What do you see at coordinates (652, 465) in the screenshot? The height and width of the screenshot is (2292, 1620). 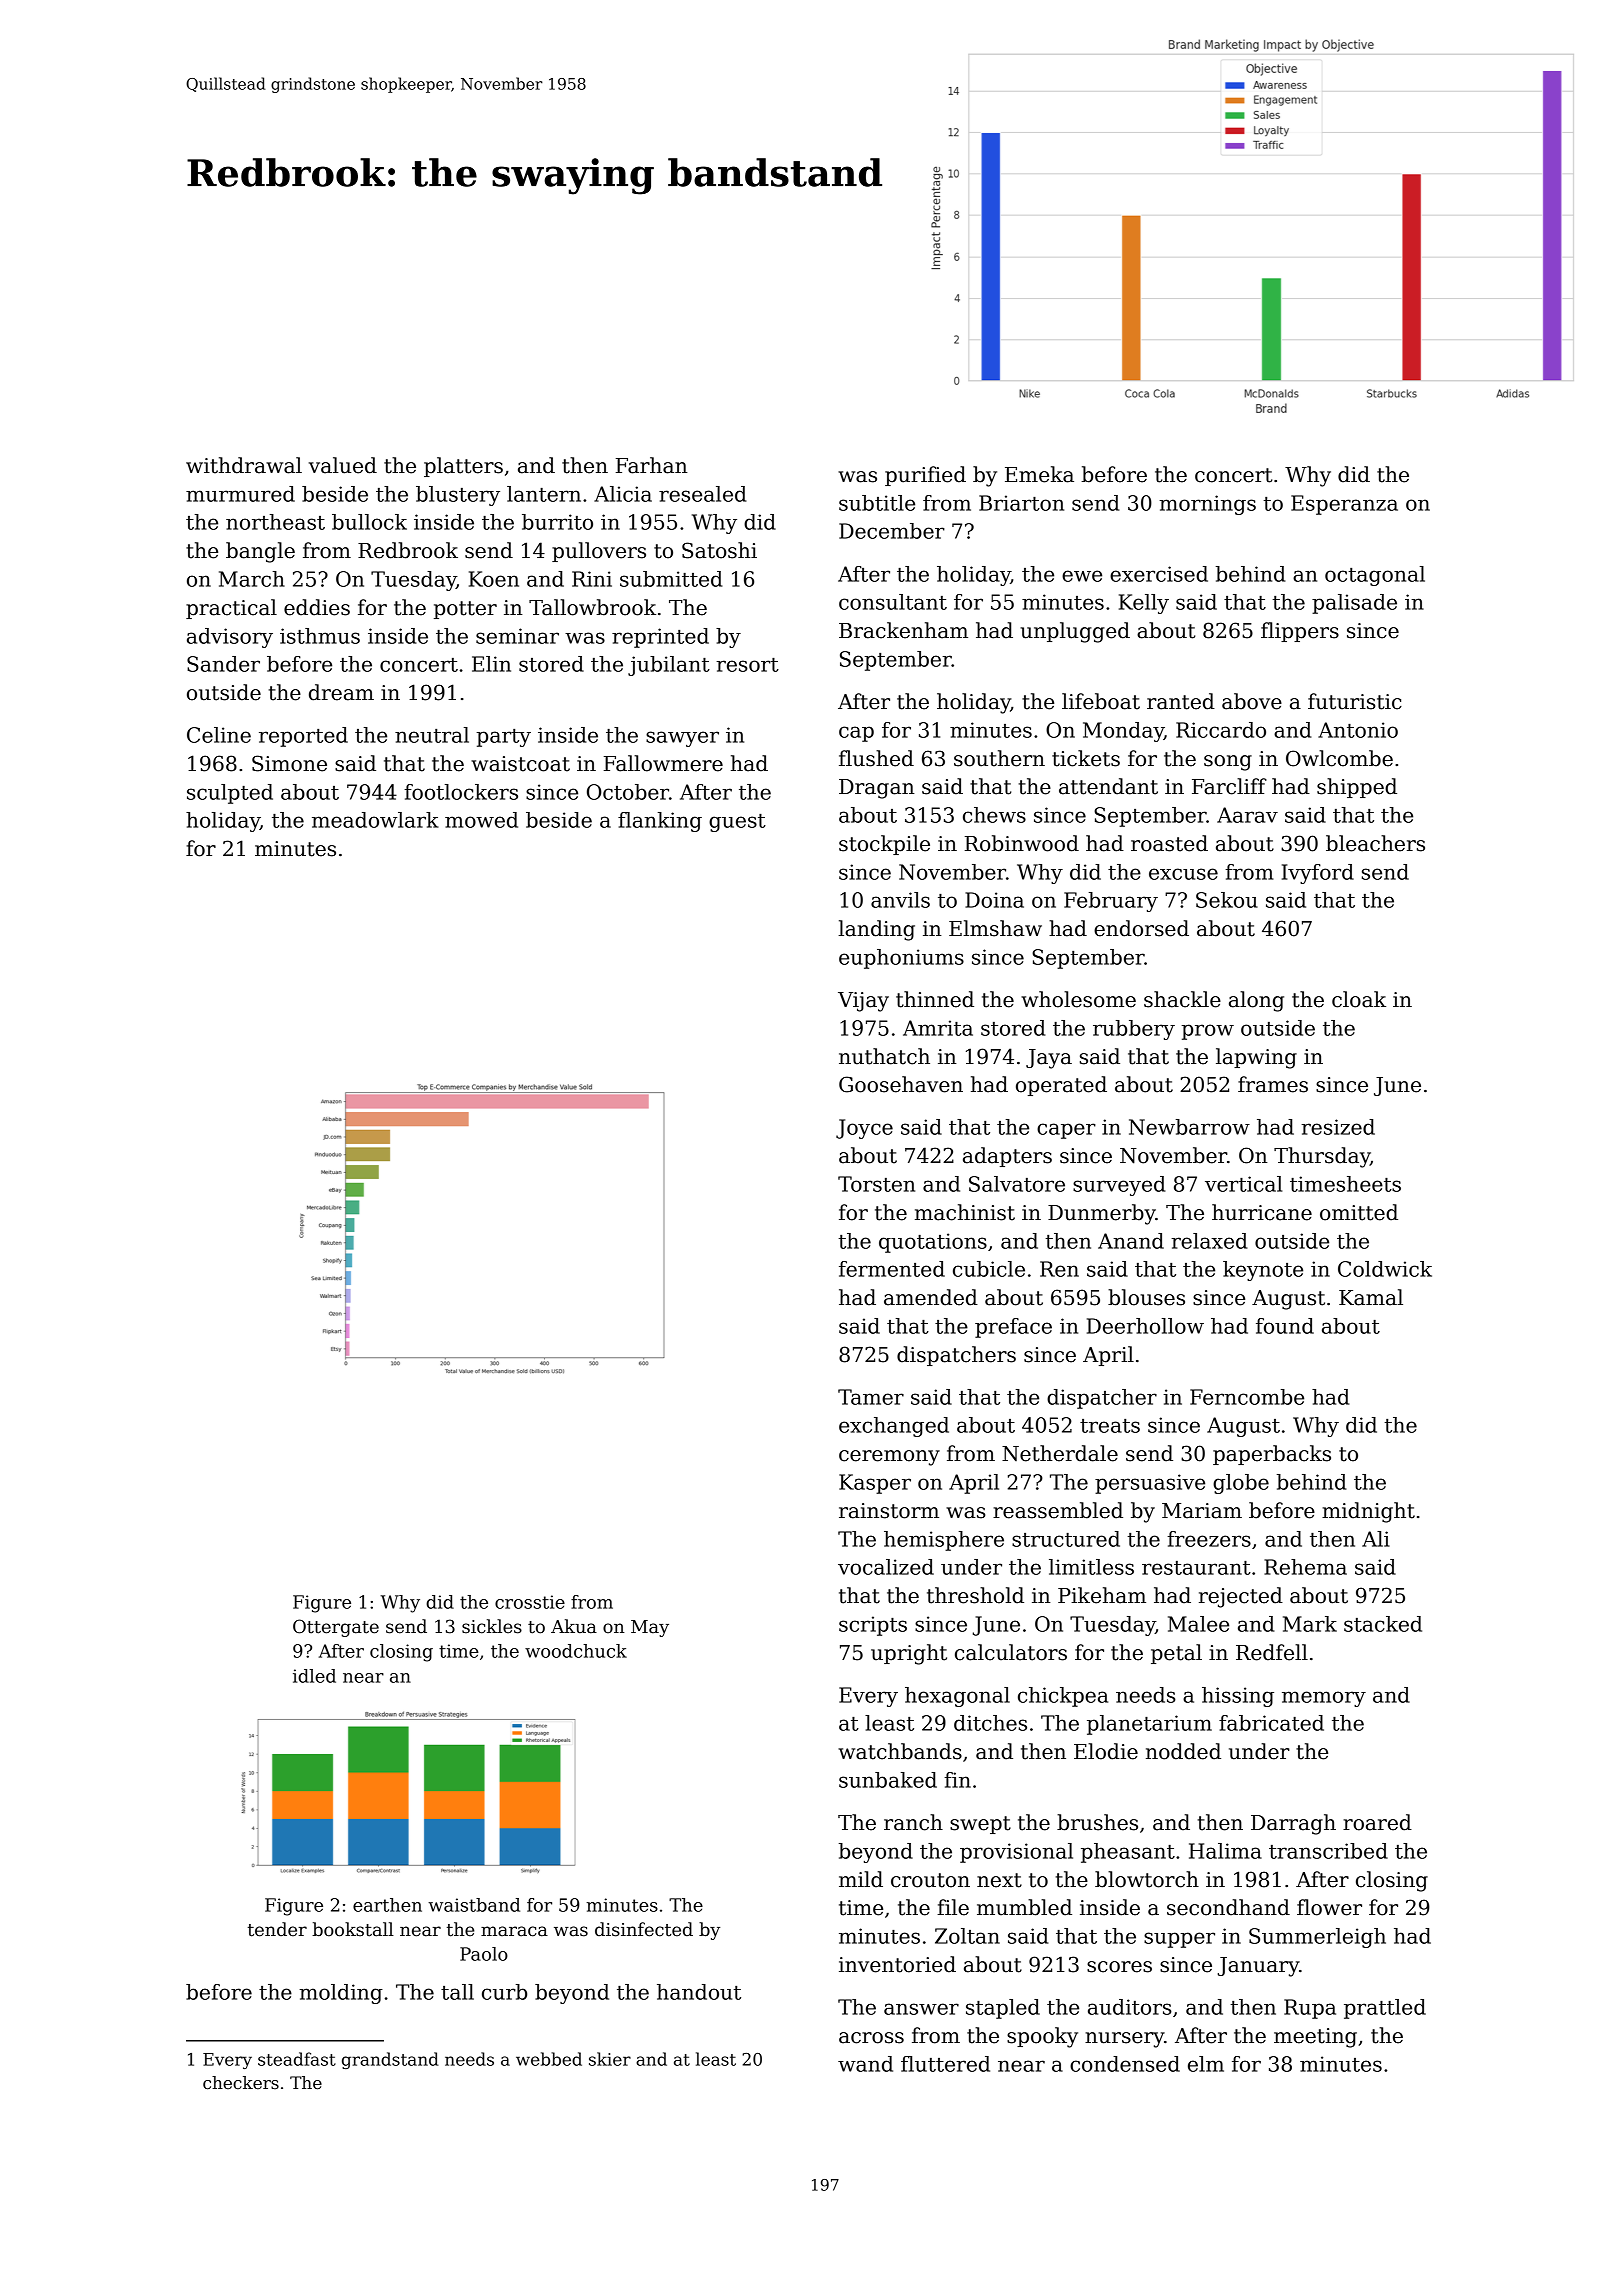 I see `Farhan` at bounding box center [652, 465].
